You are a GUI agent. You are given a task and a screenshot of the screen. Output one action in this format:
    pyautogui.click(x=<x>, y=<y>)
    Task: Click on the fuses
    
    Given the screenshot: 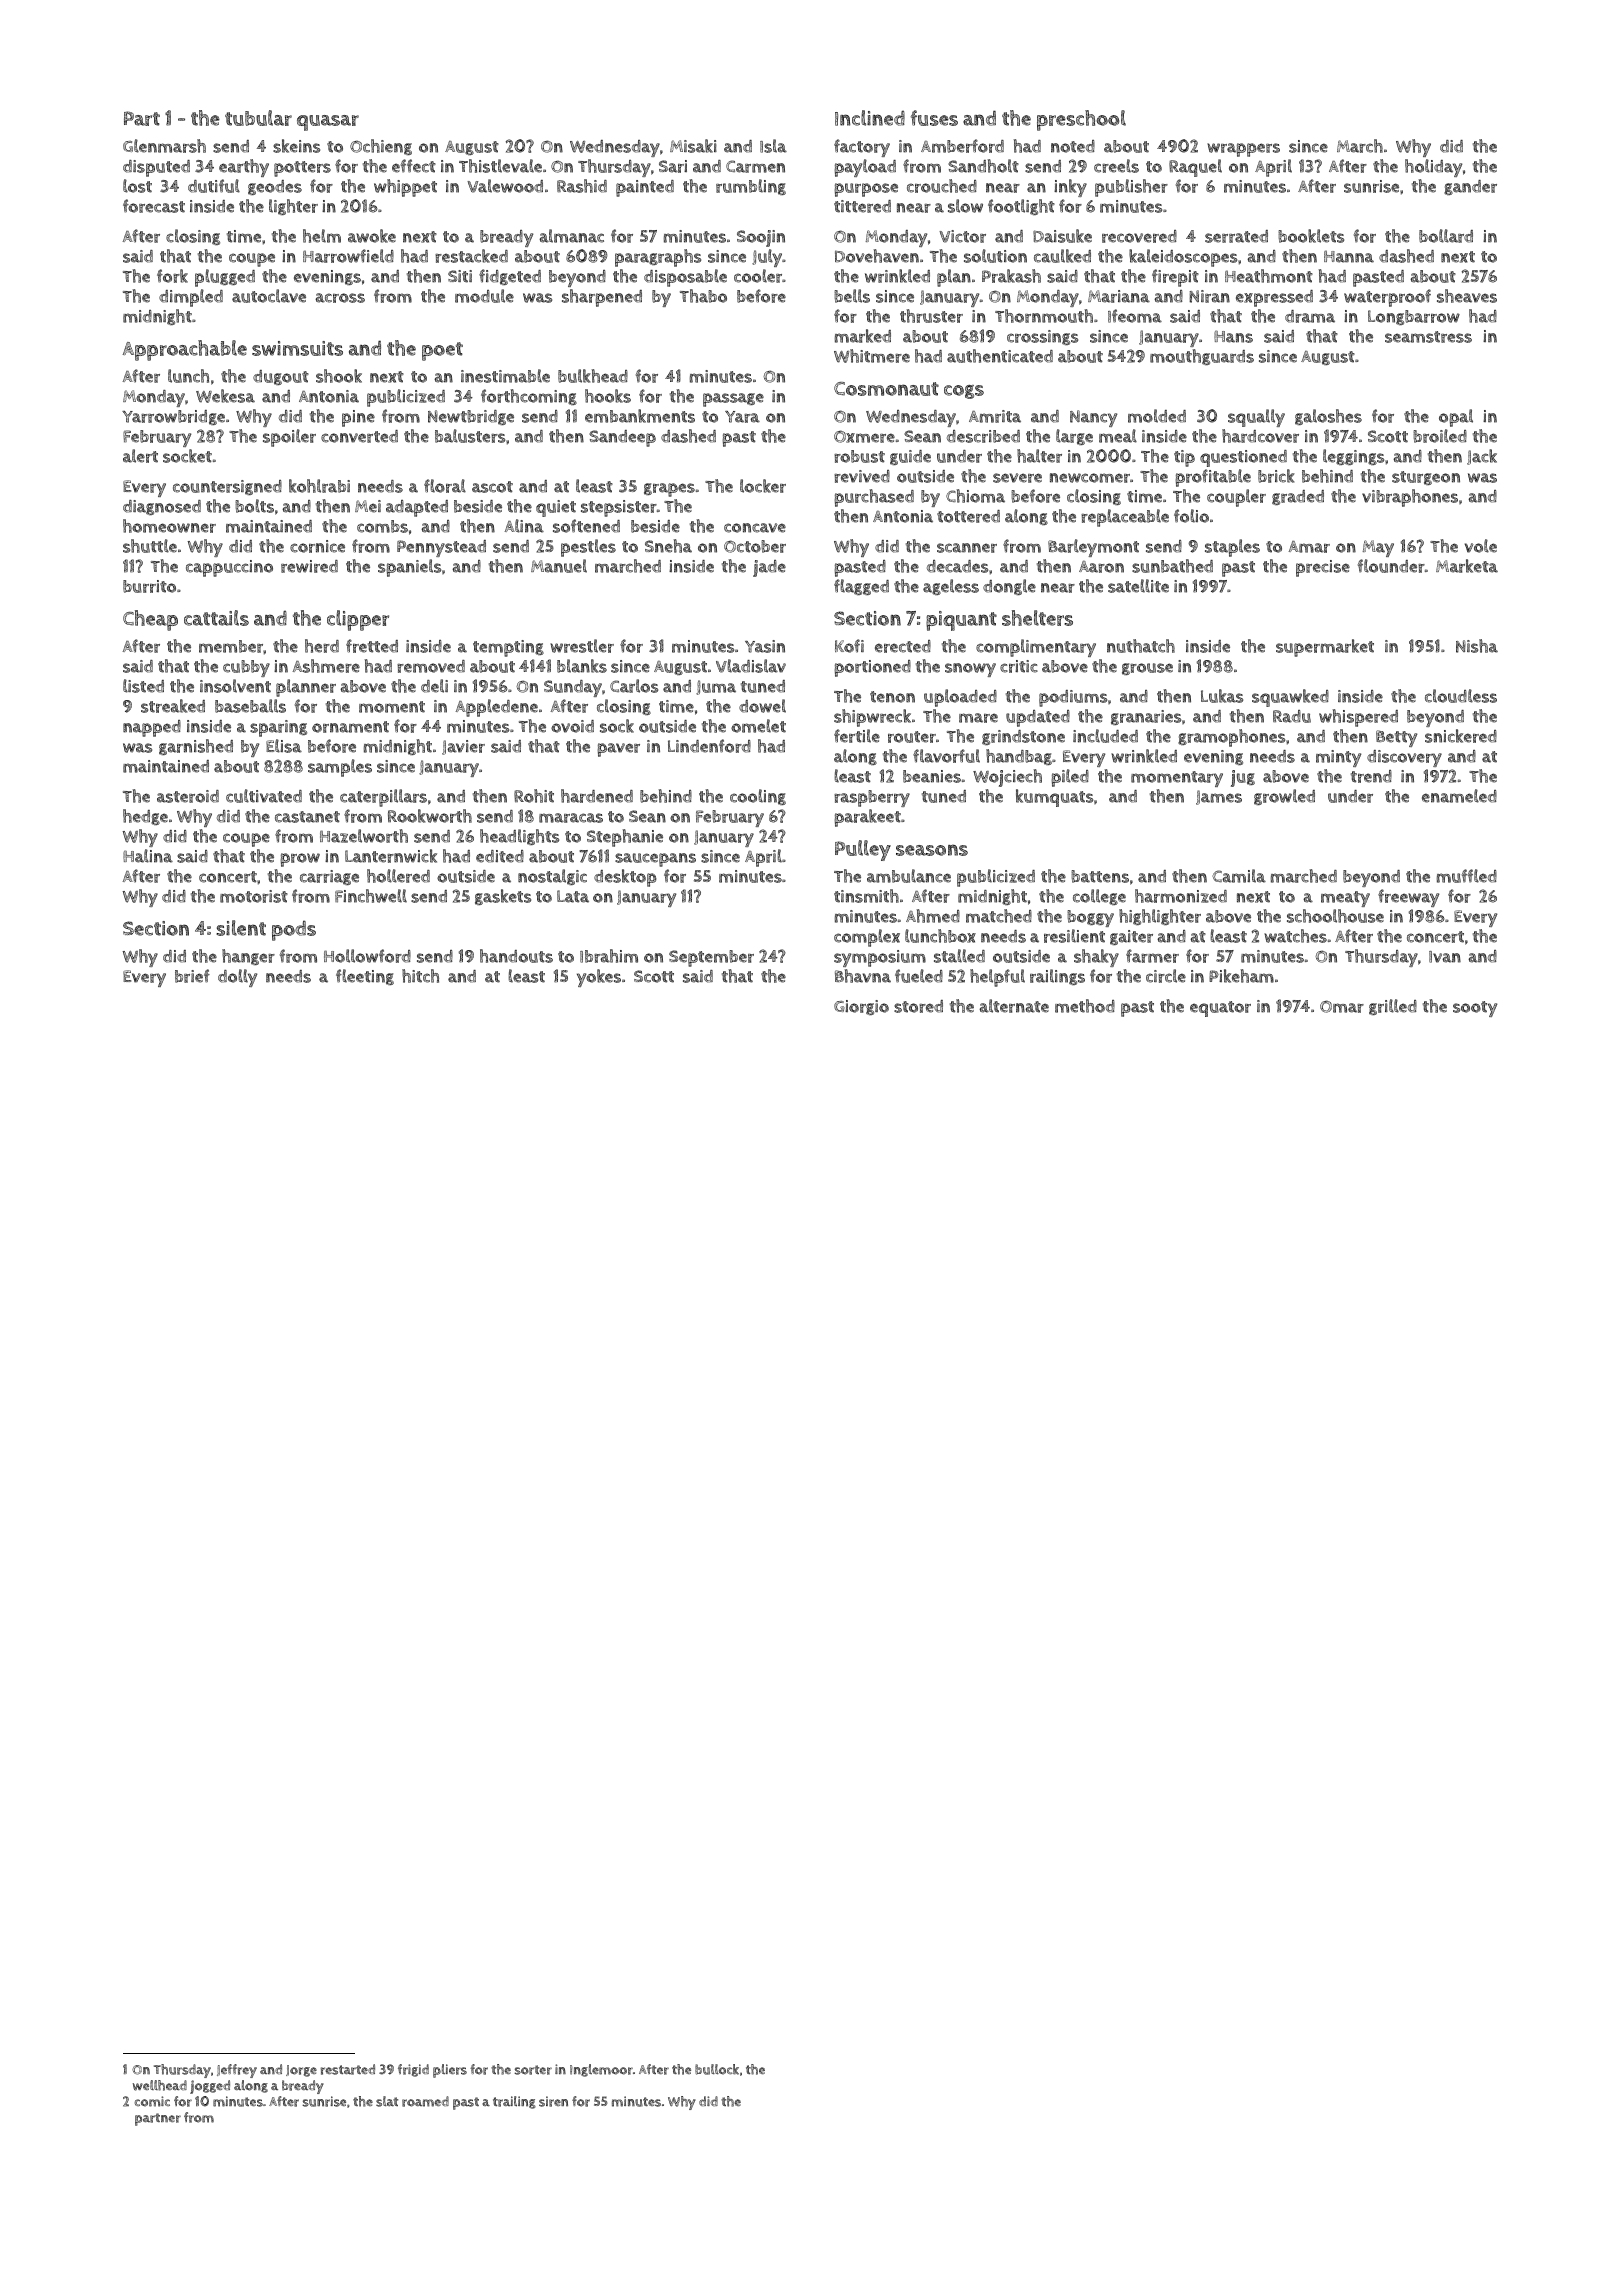 What is the action you would take?
    pyautogui.click(x=934, y=118)
